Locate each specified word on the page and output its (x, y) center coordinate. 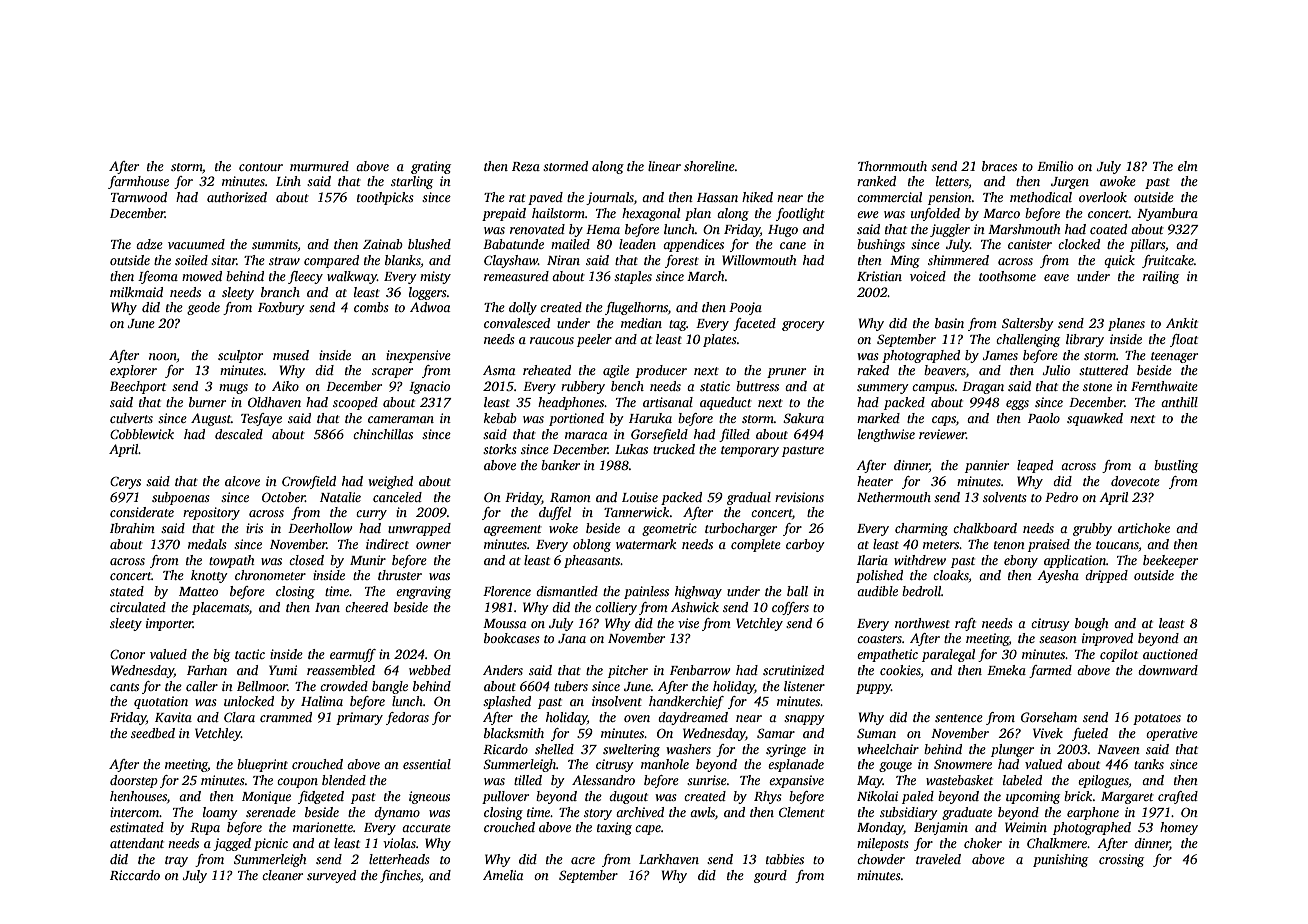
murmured (319, 166)
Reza (526, 166)
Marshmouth (1024, 229)
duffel (555, 513)
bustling (1176, 466)
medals (207, 544)
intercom (134, 812)
